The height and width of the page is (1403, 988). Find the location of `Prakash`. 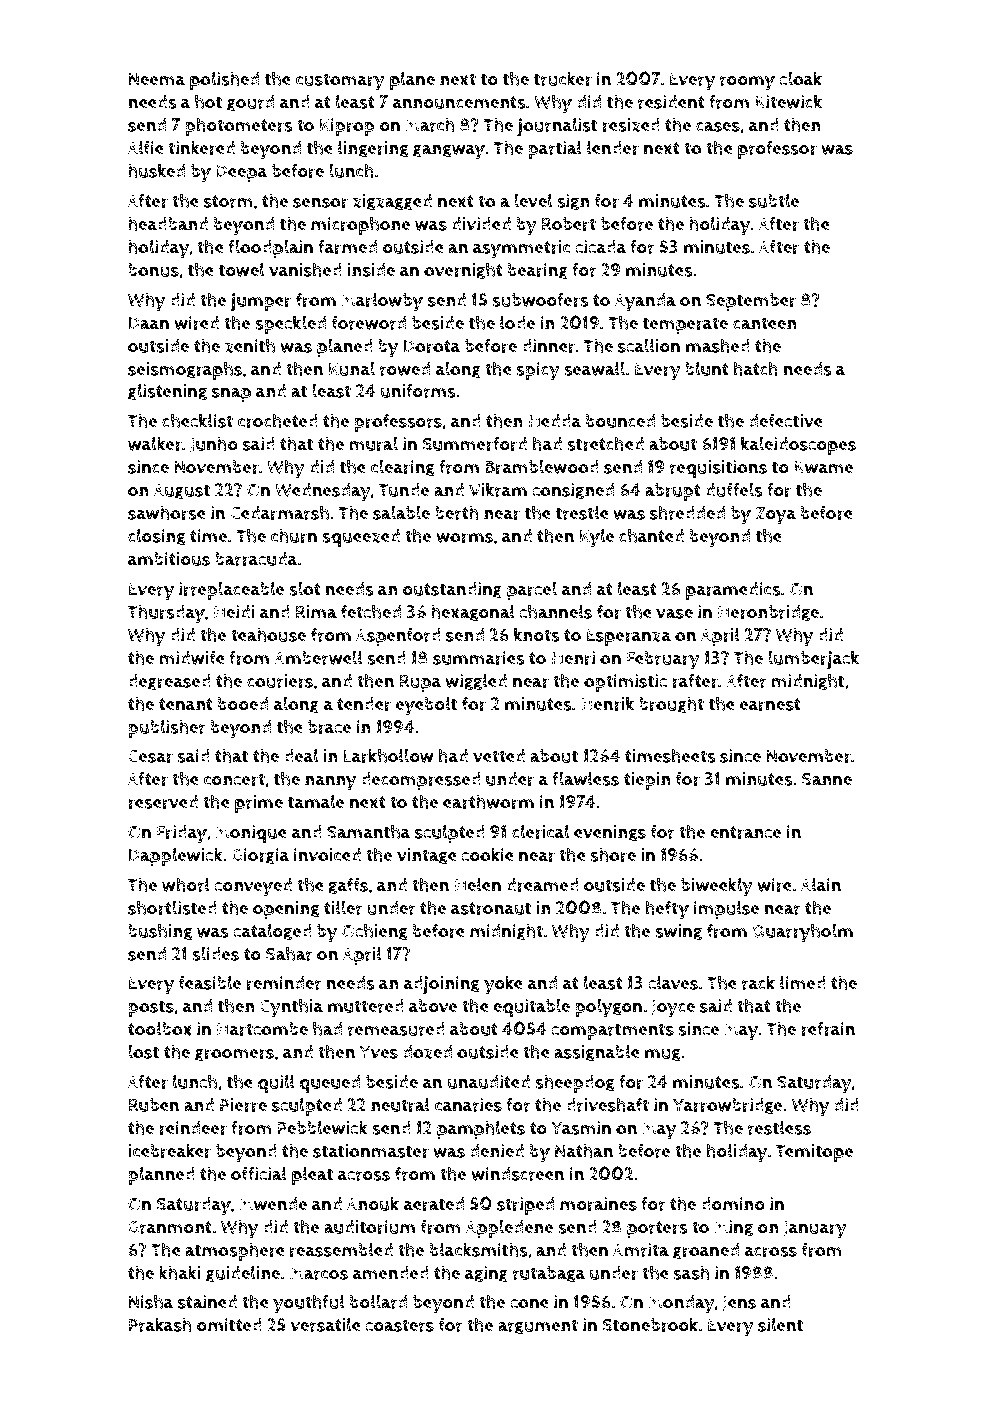

Prakash is located at coordinates (160, 1324).
